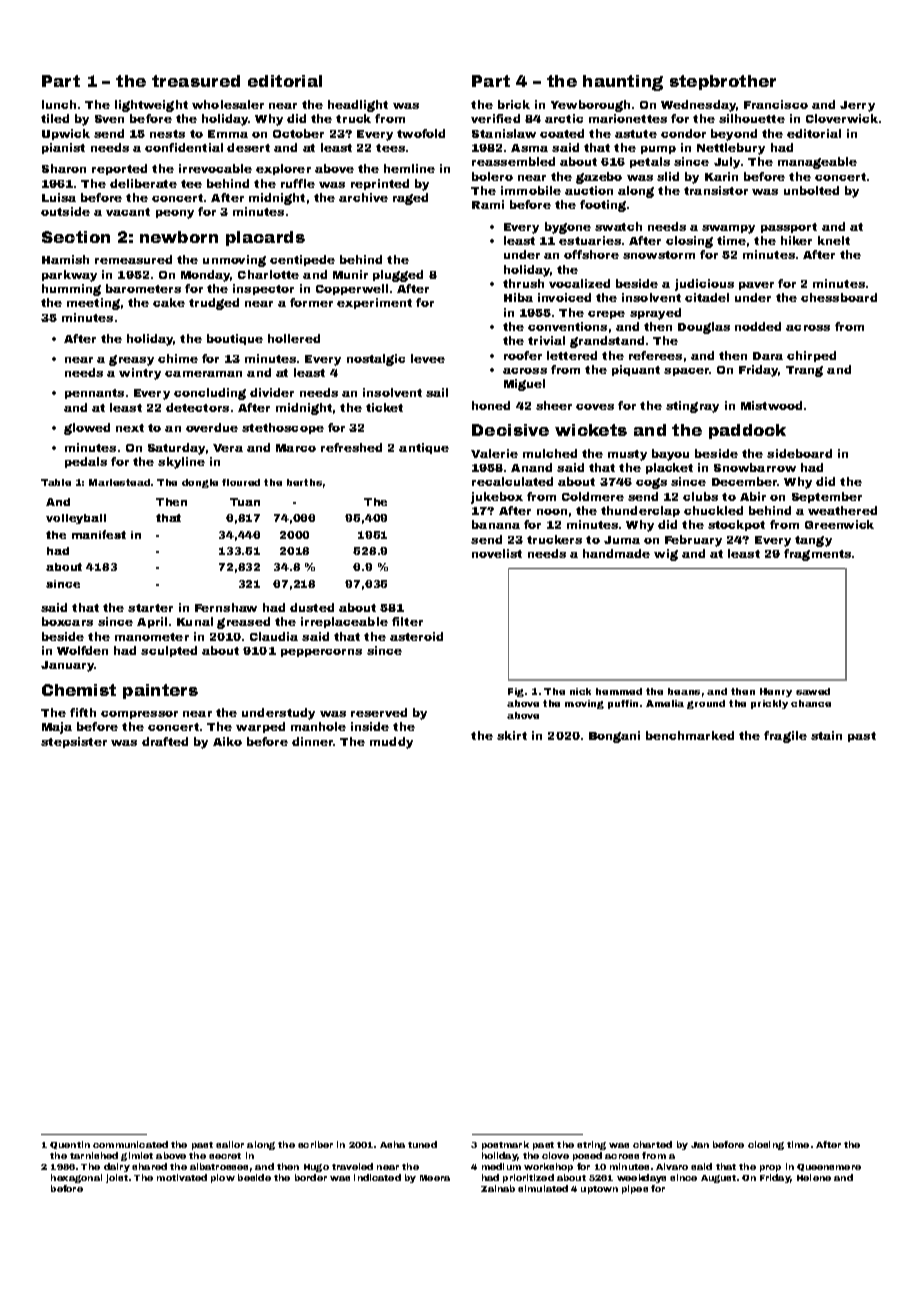  I want to click on bygone, so click(568, 228).
